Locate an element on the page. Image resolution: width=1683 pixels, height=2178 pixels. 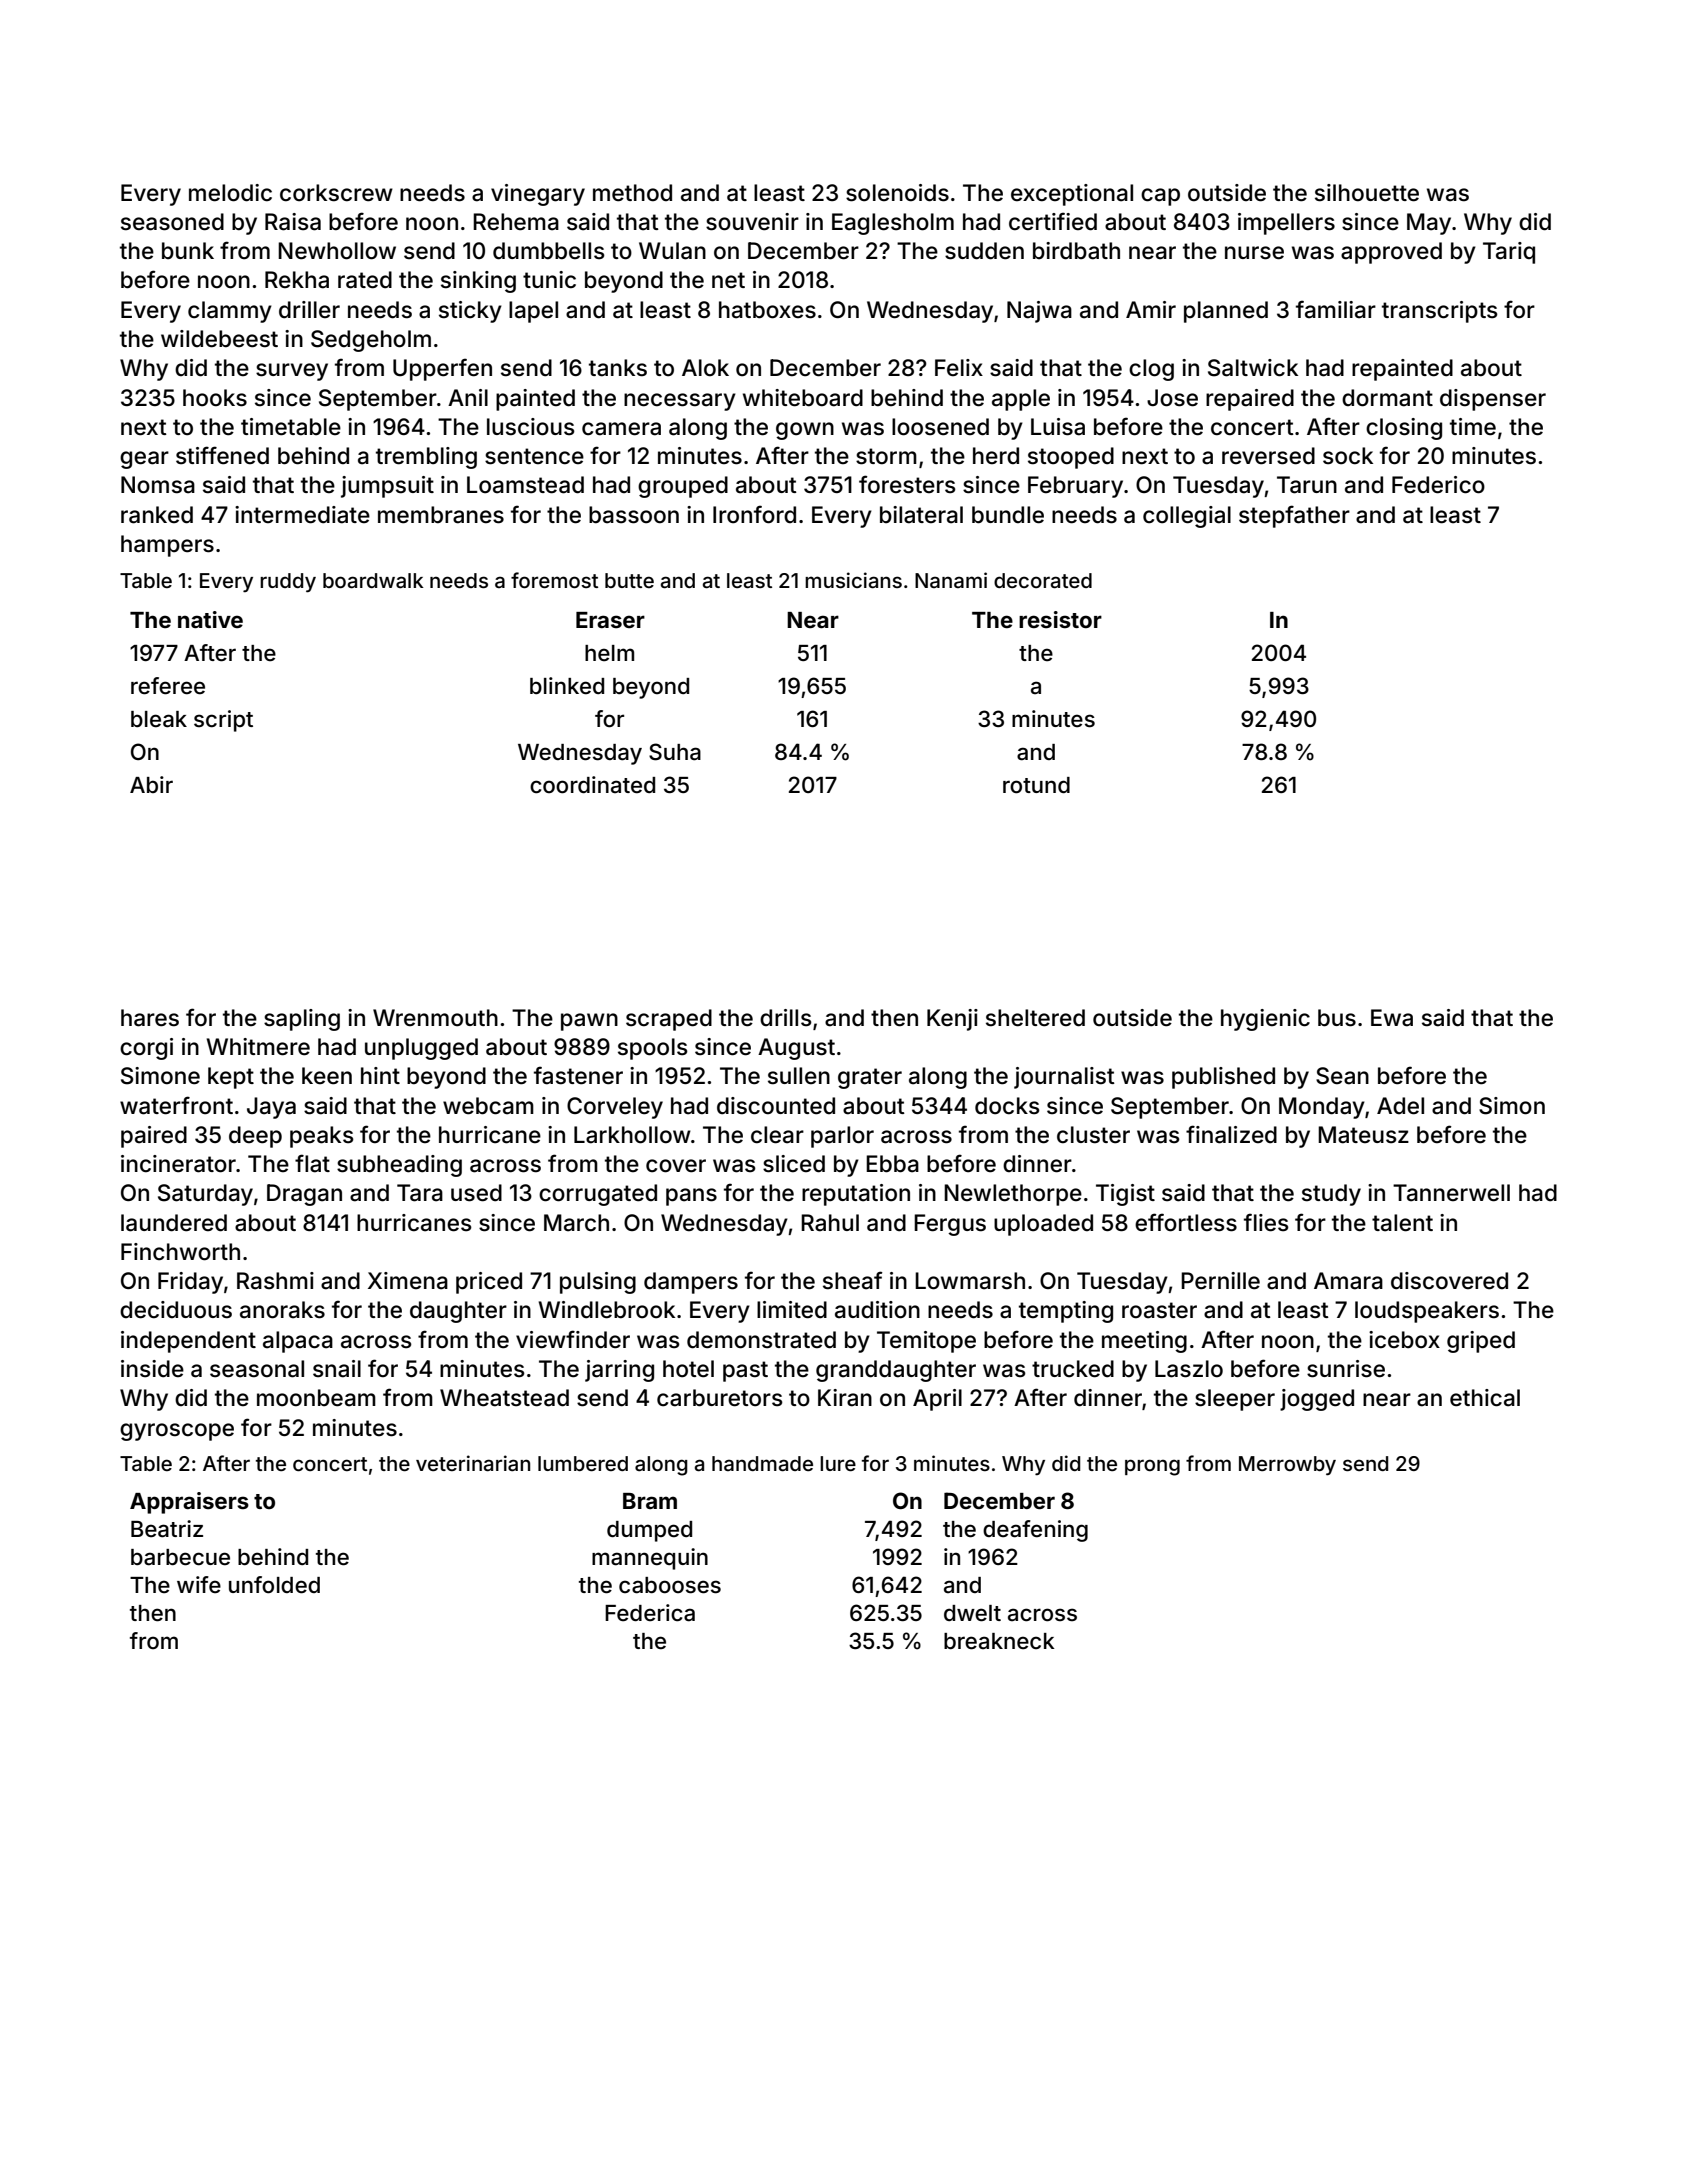
silhouette is located at coordinates (1367, 193).
